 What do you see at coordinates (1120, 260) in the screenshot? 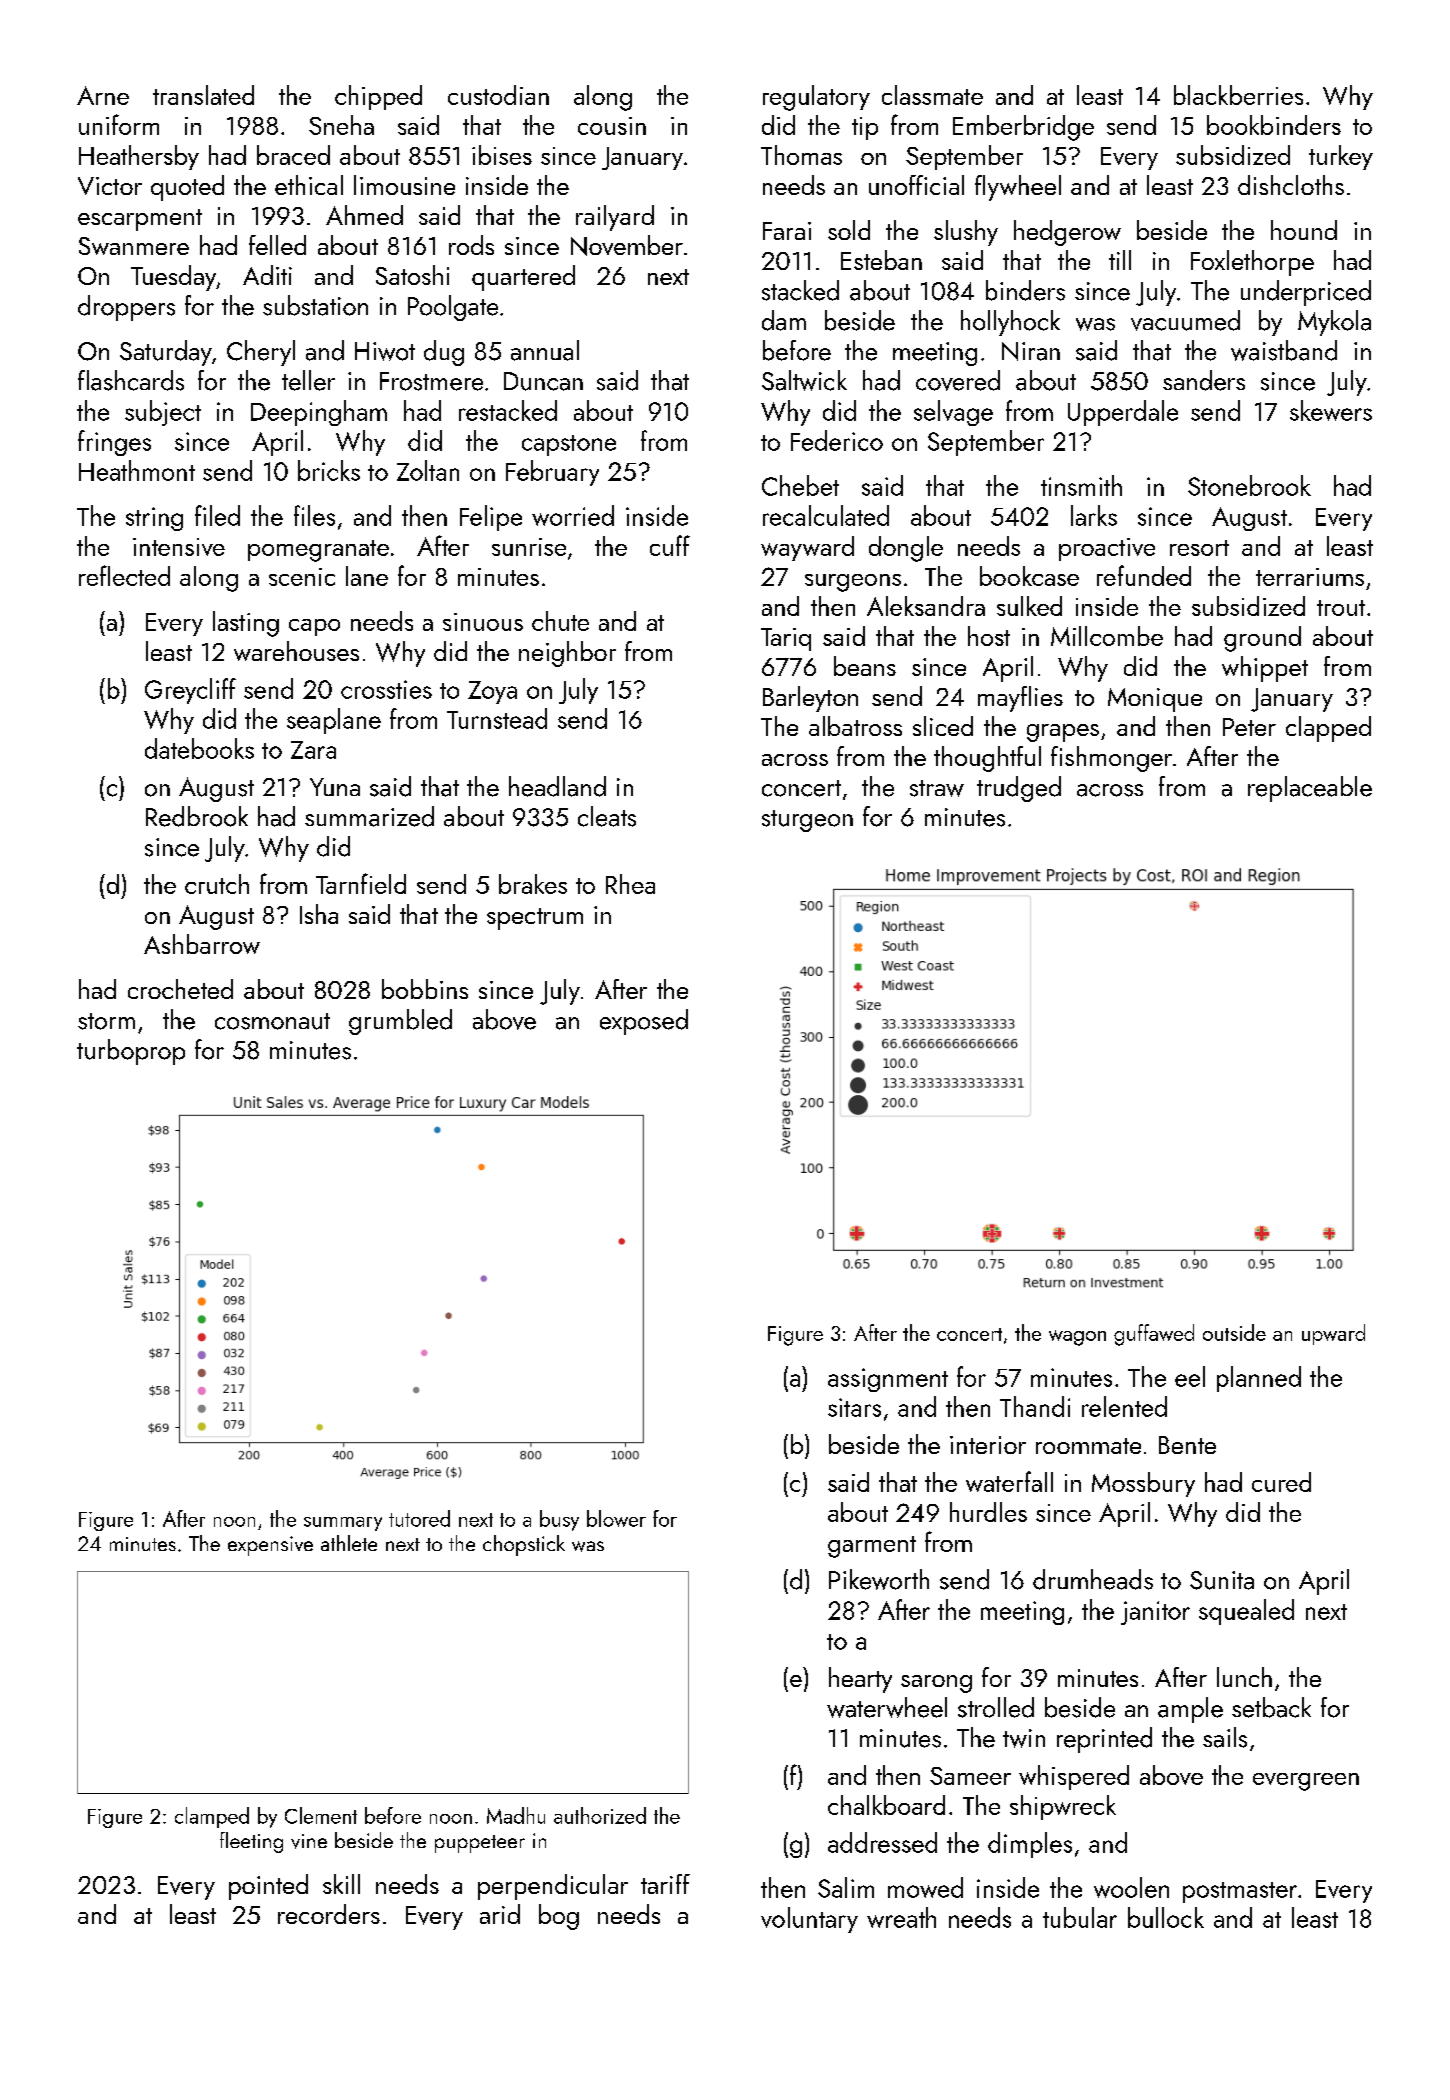
I see `till` at bounding box center [1120, 260].
